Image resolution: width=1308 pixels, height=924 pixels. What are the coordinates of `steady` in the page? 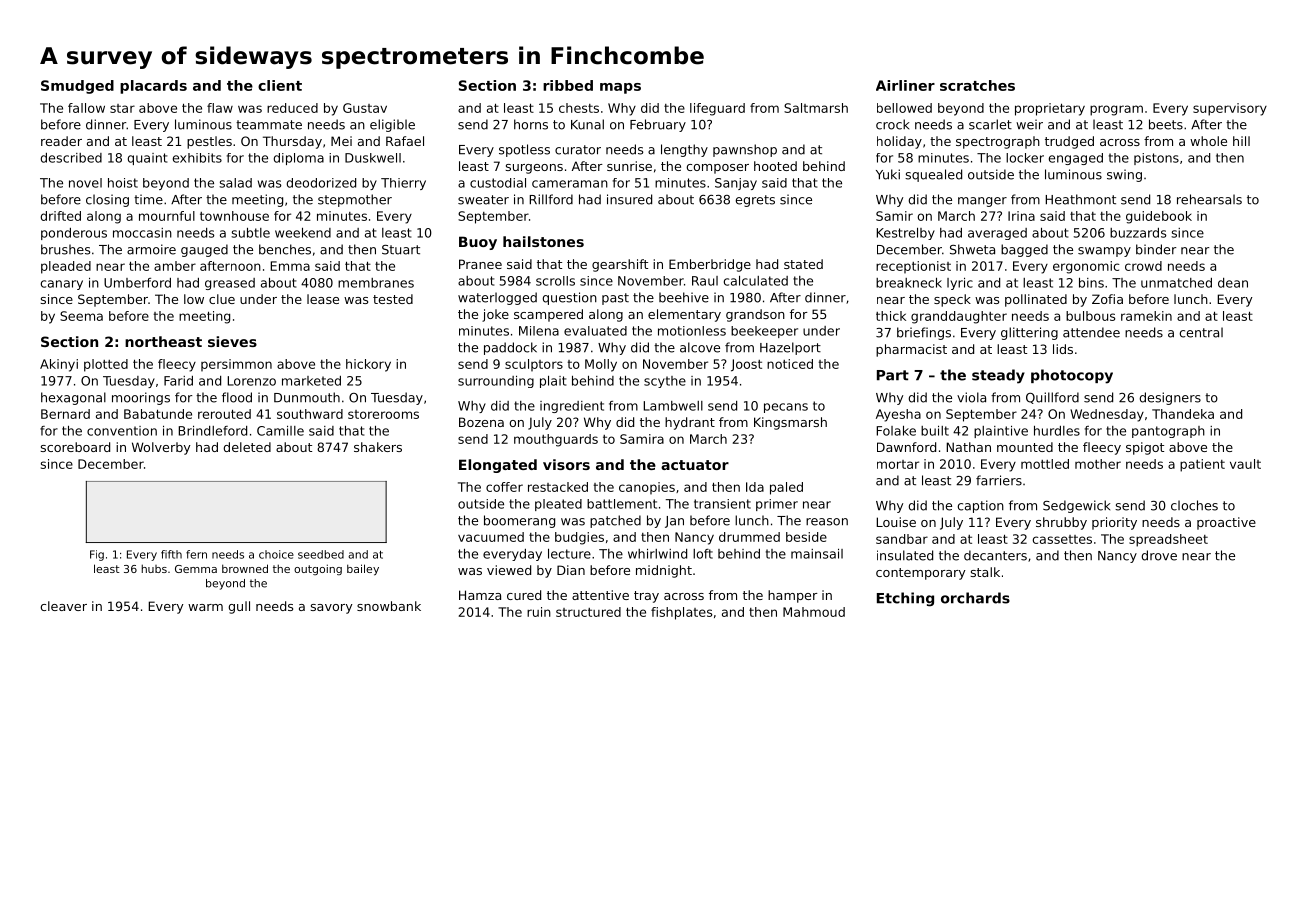 It's located at (998, 376).
